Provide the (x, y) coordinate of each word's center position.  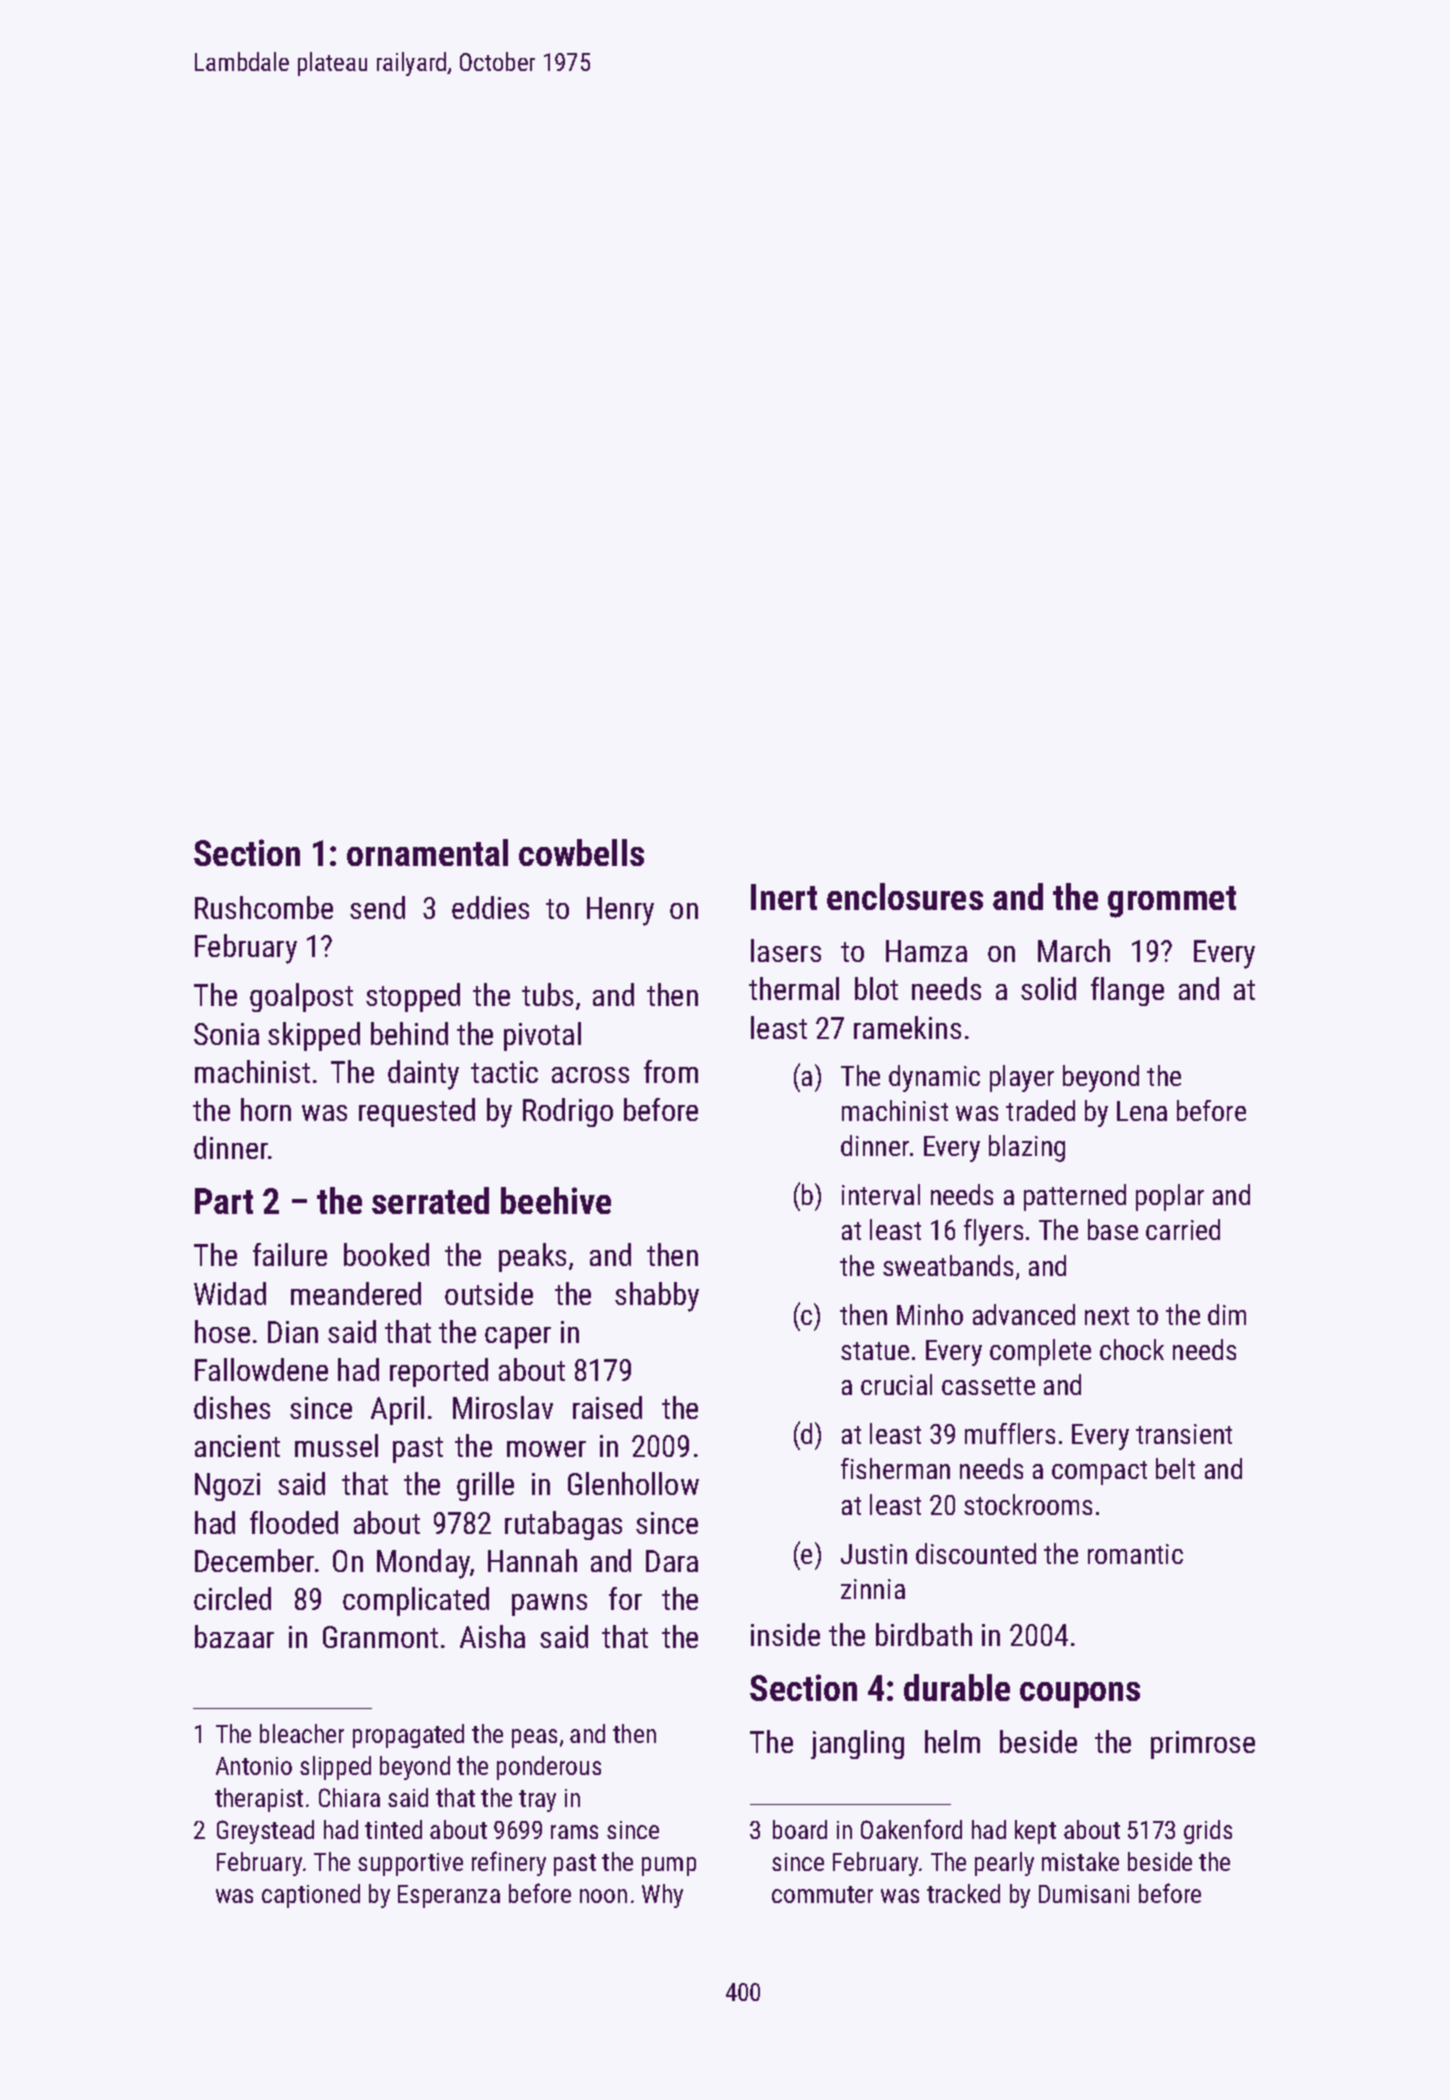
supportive (410, 1864)
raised (607, 1407)
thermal (794, 988)
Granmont (380, 1637)
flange (1127, 991)
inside (785, 1634)
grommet (1172, 902)
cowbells (581, 852)
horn (266, 1109)
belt (1175, 1468)
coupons (1080, 1695)
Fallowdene (261, 1369)
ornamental (427, 852)
